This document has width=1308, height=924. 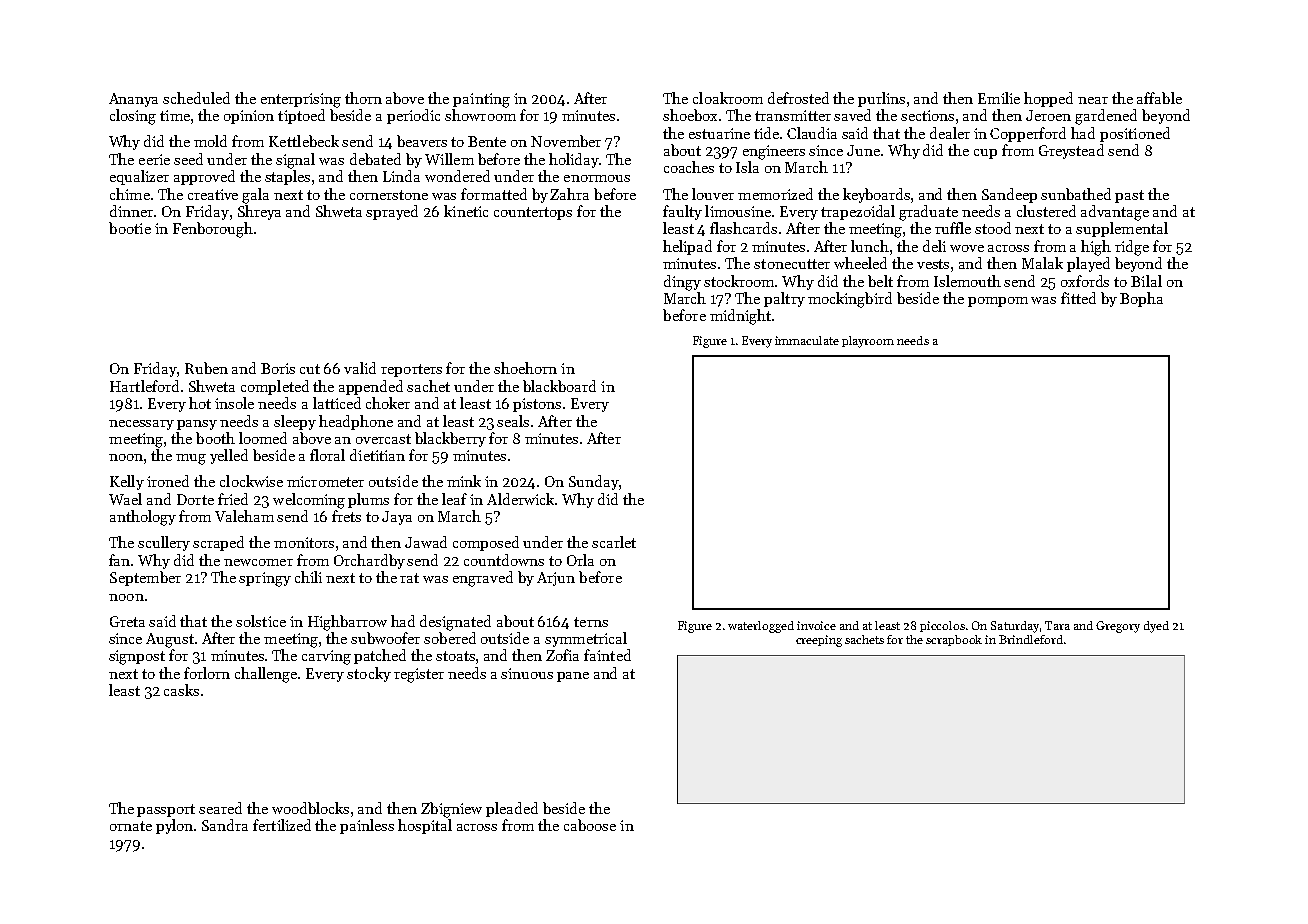 What do you see at coordinates (144, 386) in the document?
I see `Hartleford` at bounding box center [144, 386].
